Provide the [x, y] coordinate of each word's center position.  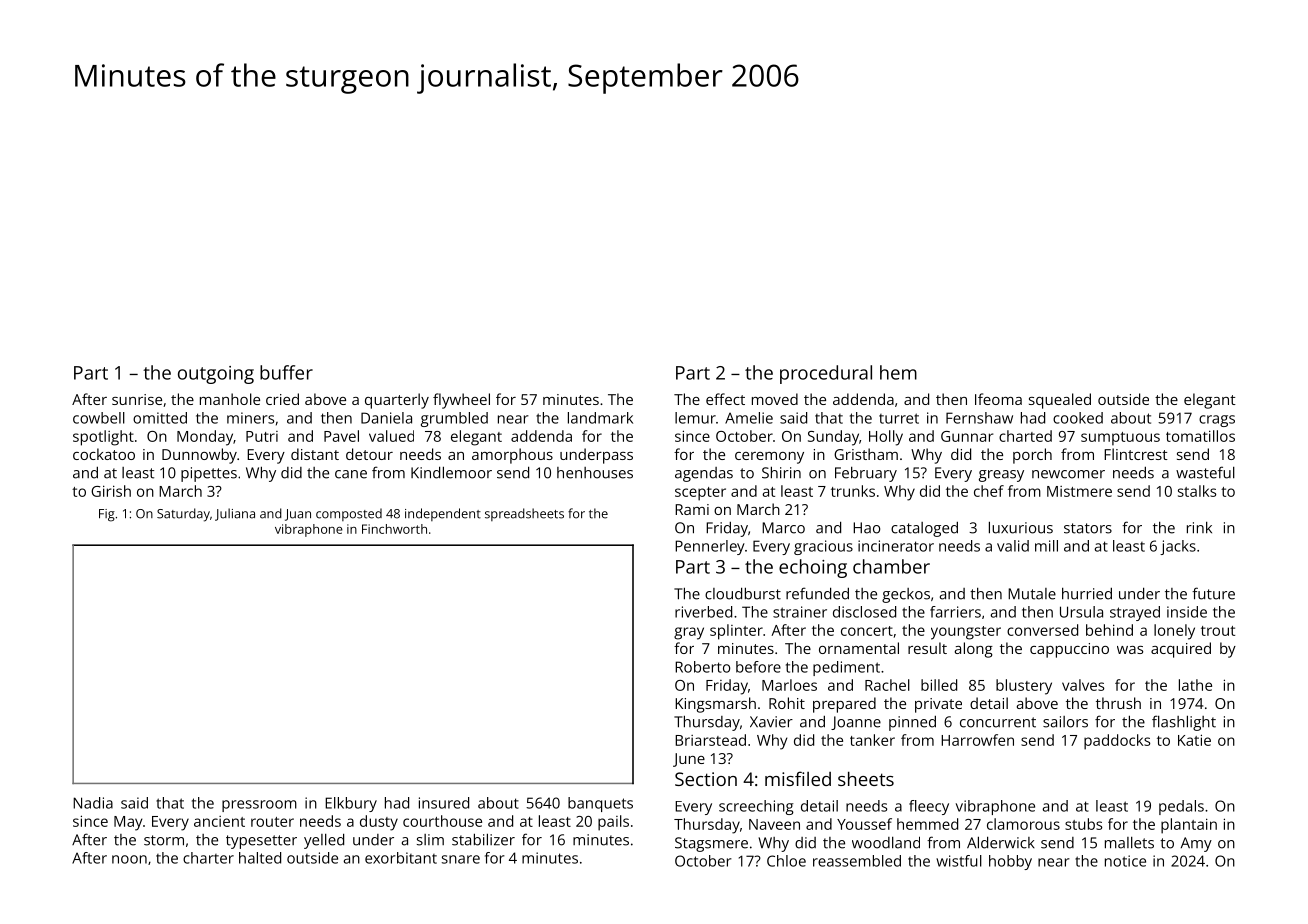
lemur [695, 418]
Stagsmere [711, 844]
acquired [1181, 650]
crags [1217, 421]
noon [129, 859]
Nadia [93, 803]
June [689, 760]
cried [282, 399]
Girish [111, 491]
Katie [1194, 740]
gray [689, 633]
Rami [692, 509]
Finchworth [394, 529]
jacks [1178, 547]
